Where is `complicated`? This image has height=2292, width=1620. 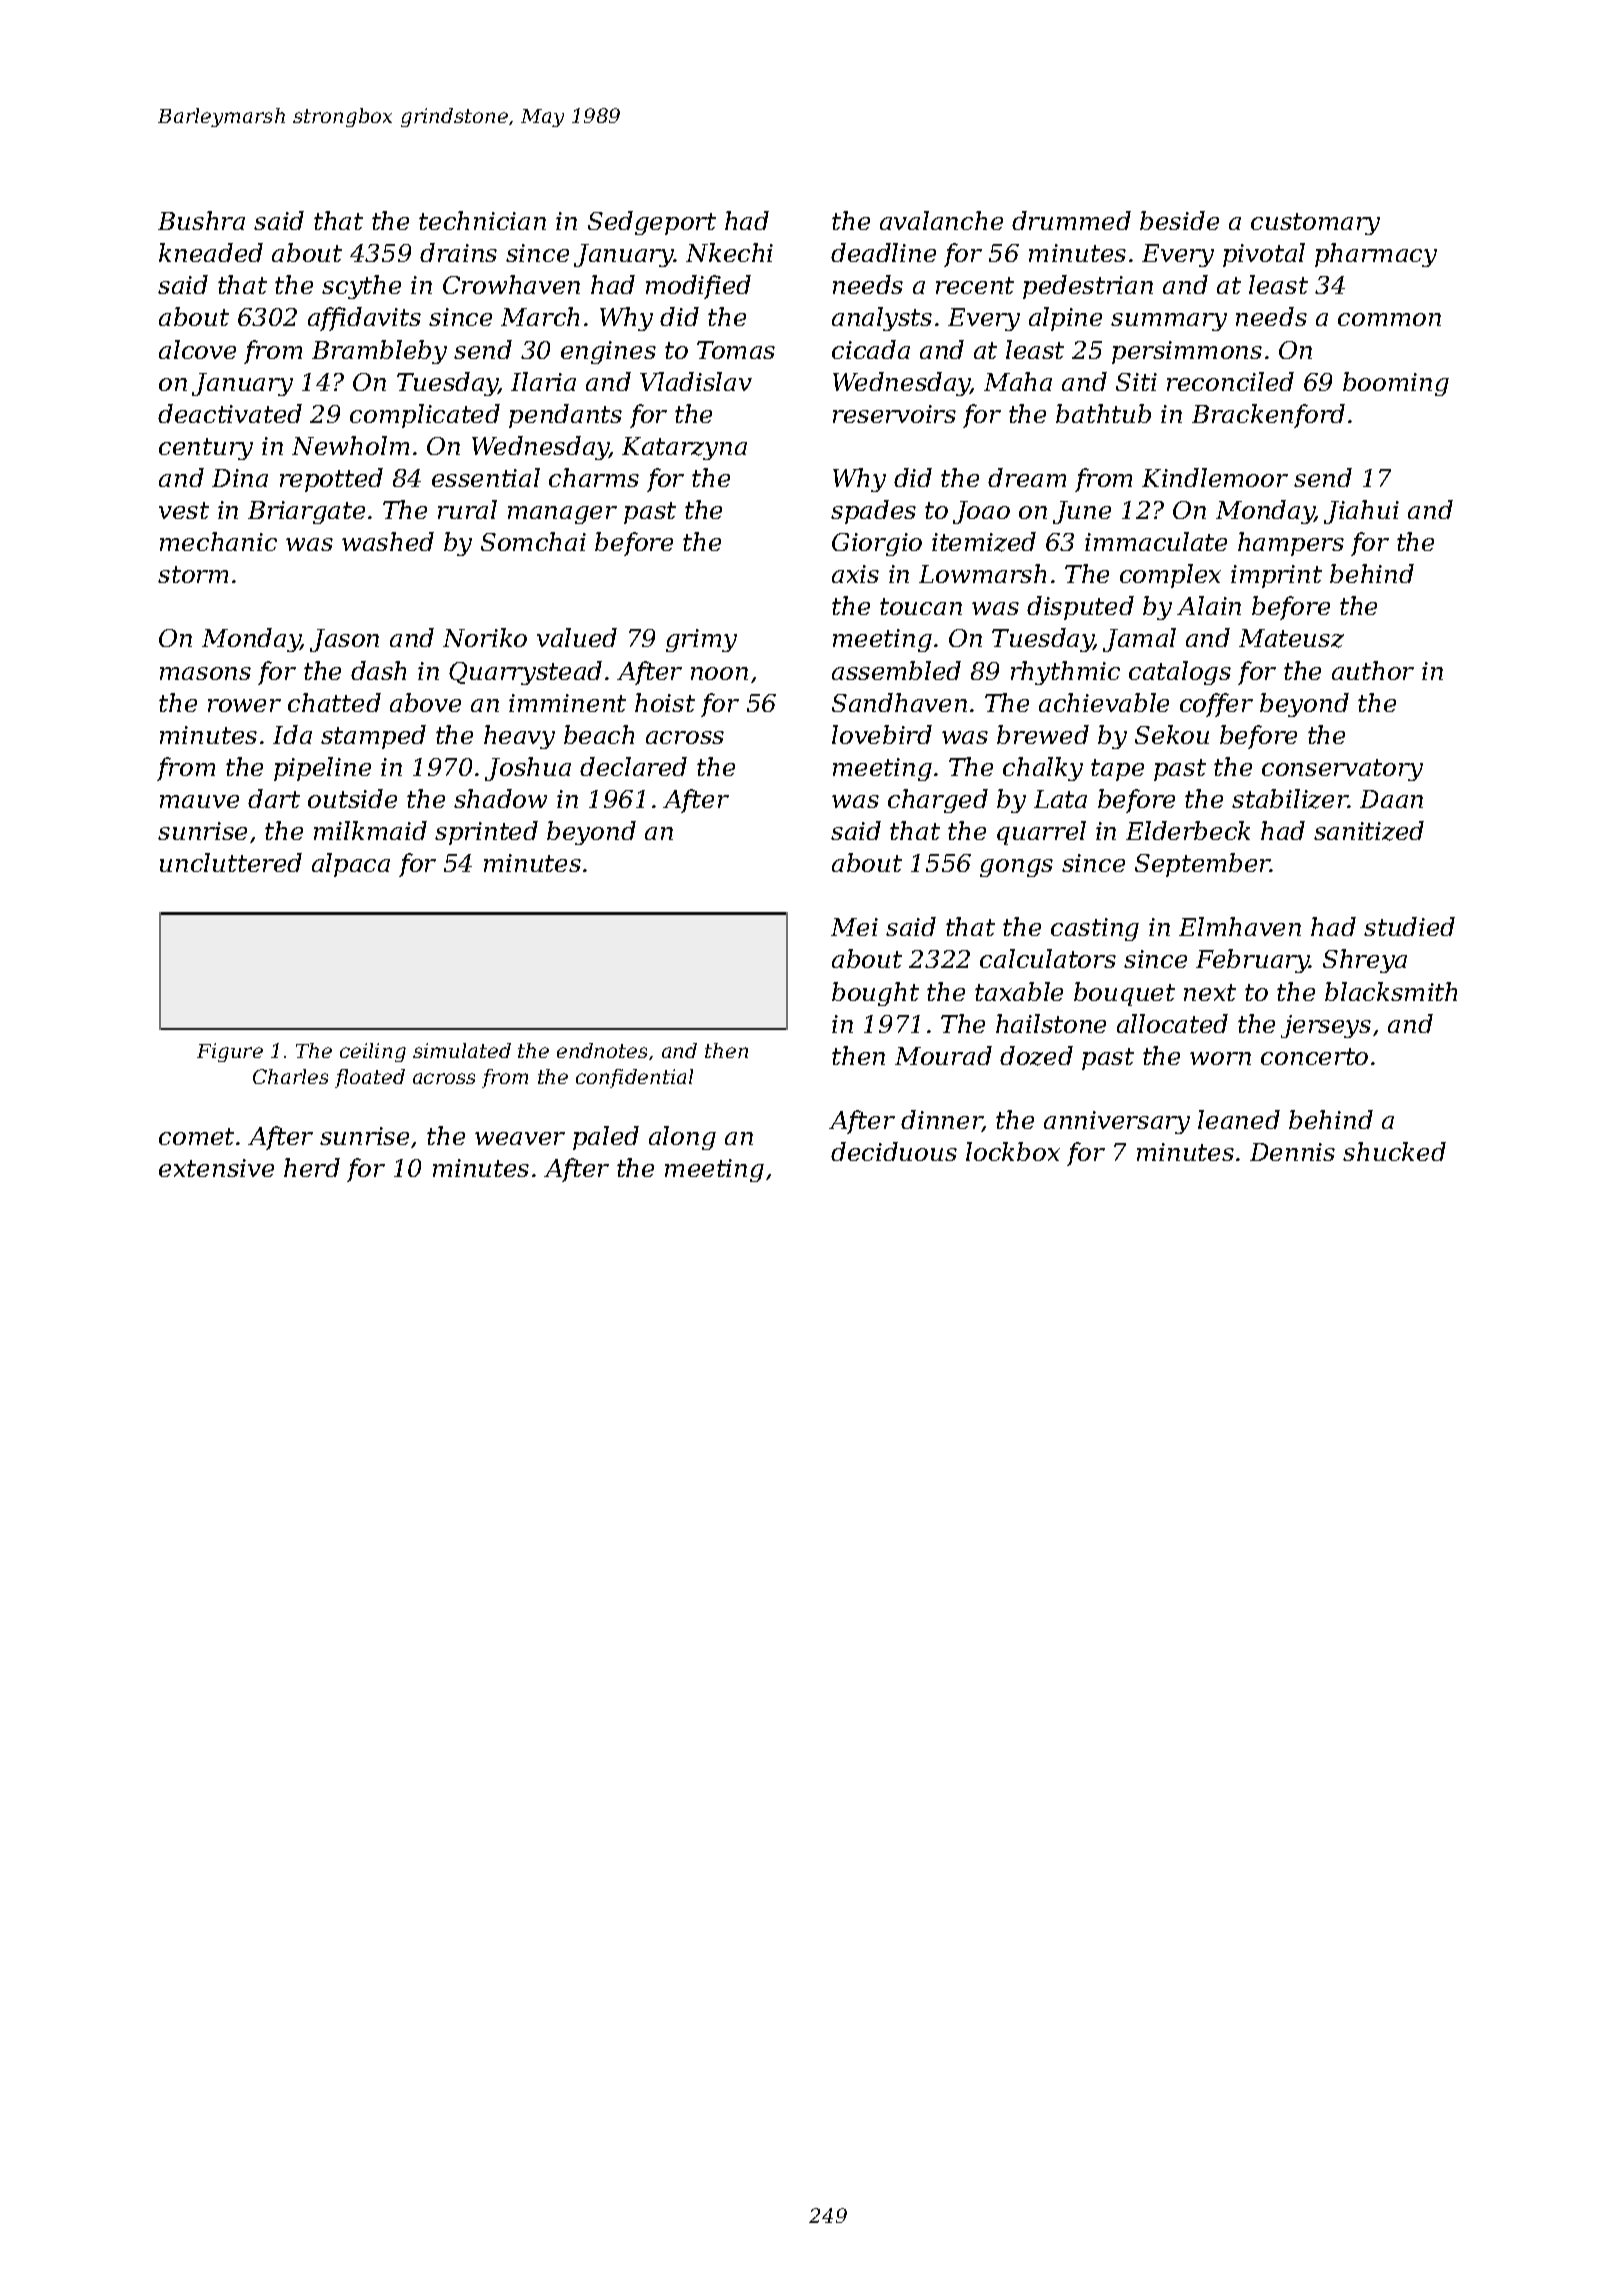
complicated is located at coordinates (425, 416).
